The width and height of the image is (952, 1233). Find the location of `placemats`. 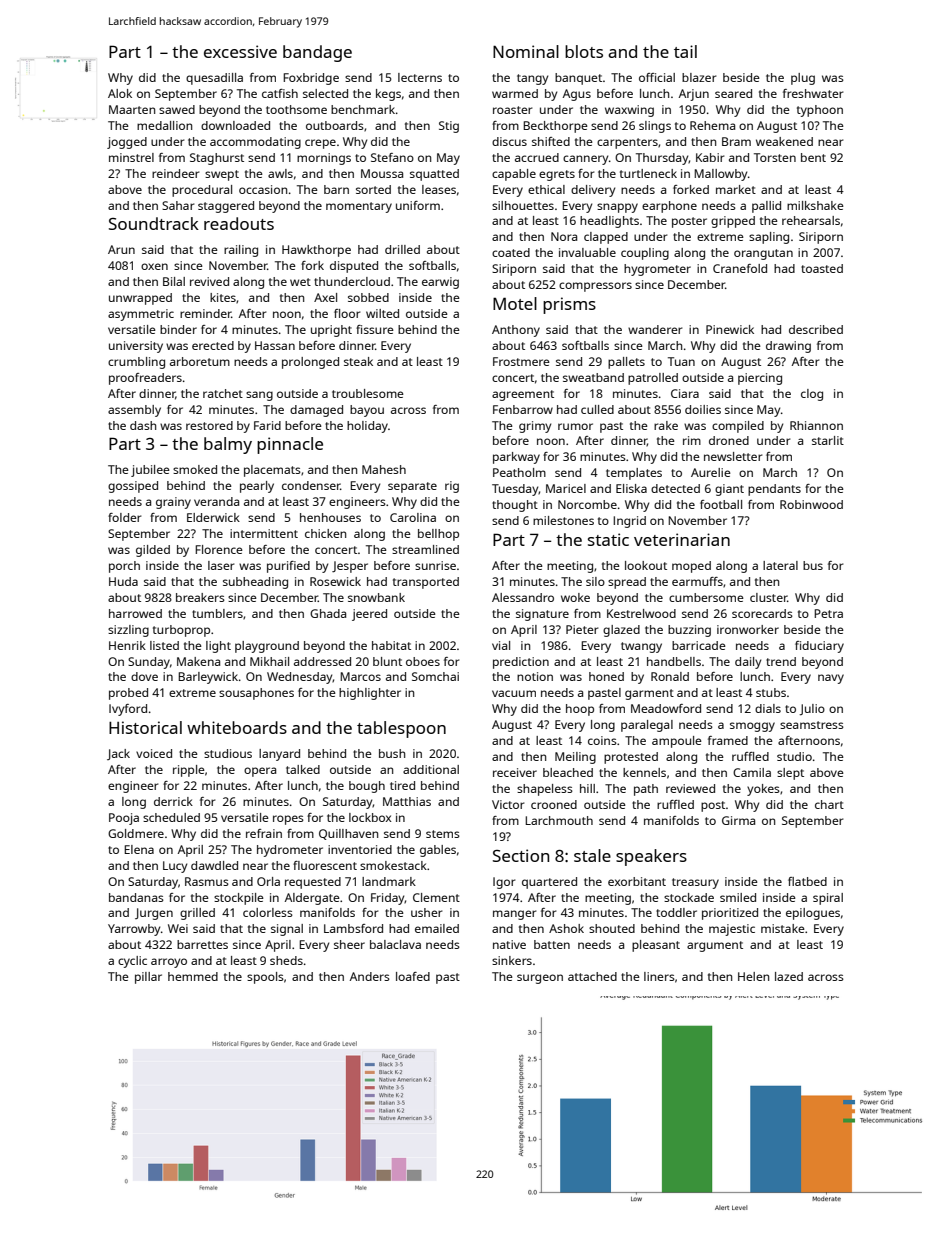

placemats is located at coordinates (272, 471).
